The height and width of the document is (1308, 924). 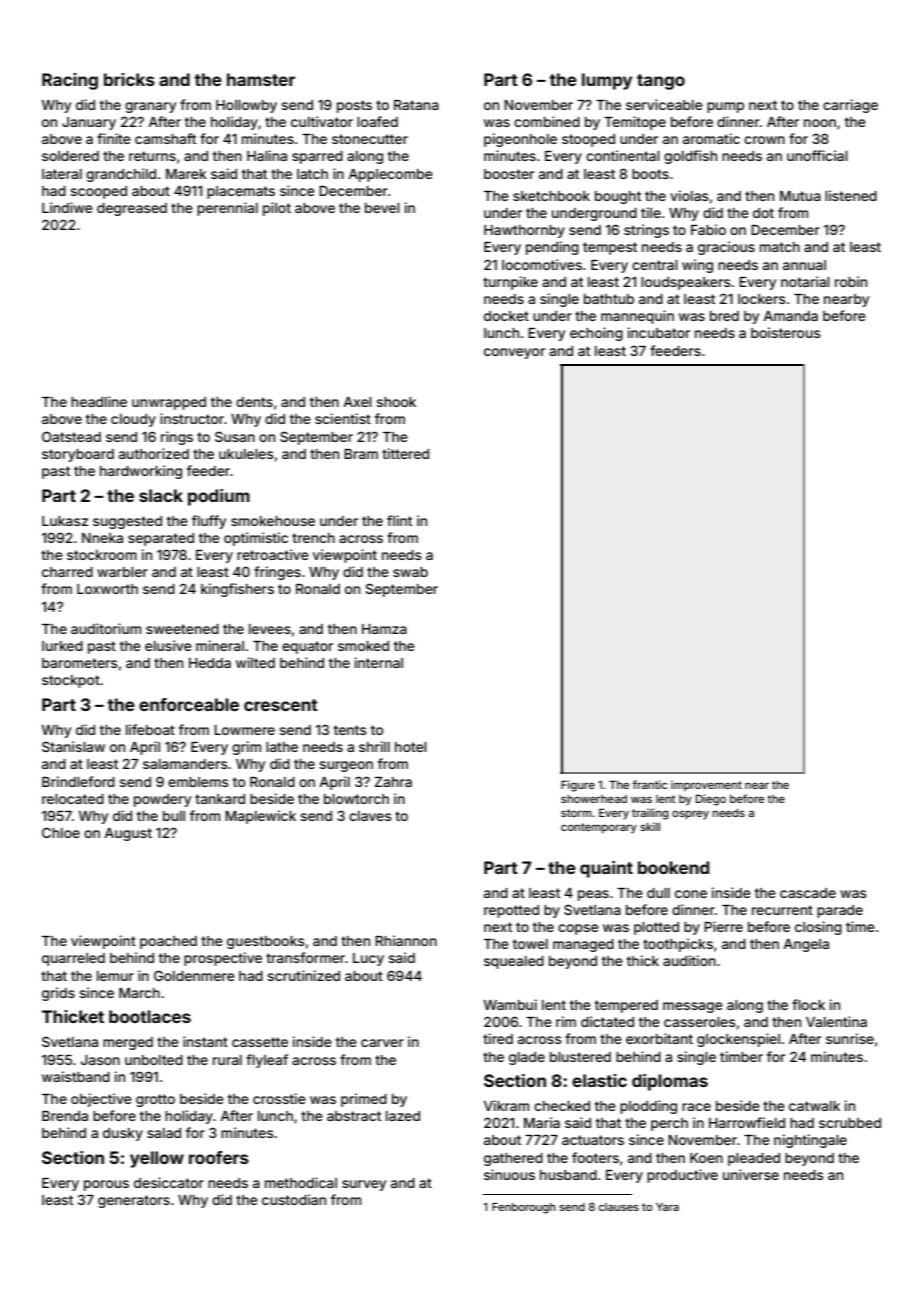 I want to click on unofficial, so click(x=817, y=155).
